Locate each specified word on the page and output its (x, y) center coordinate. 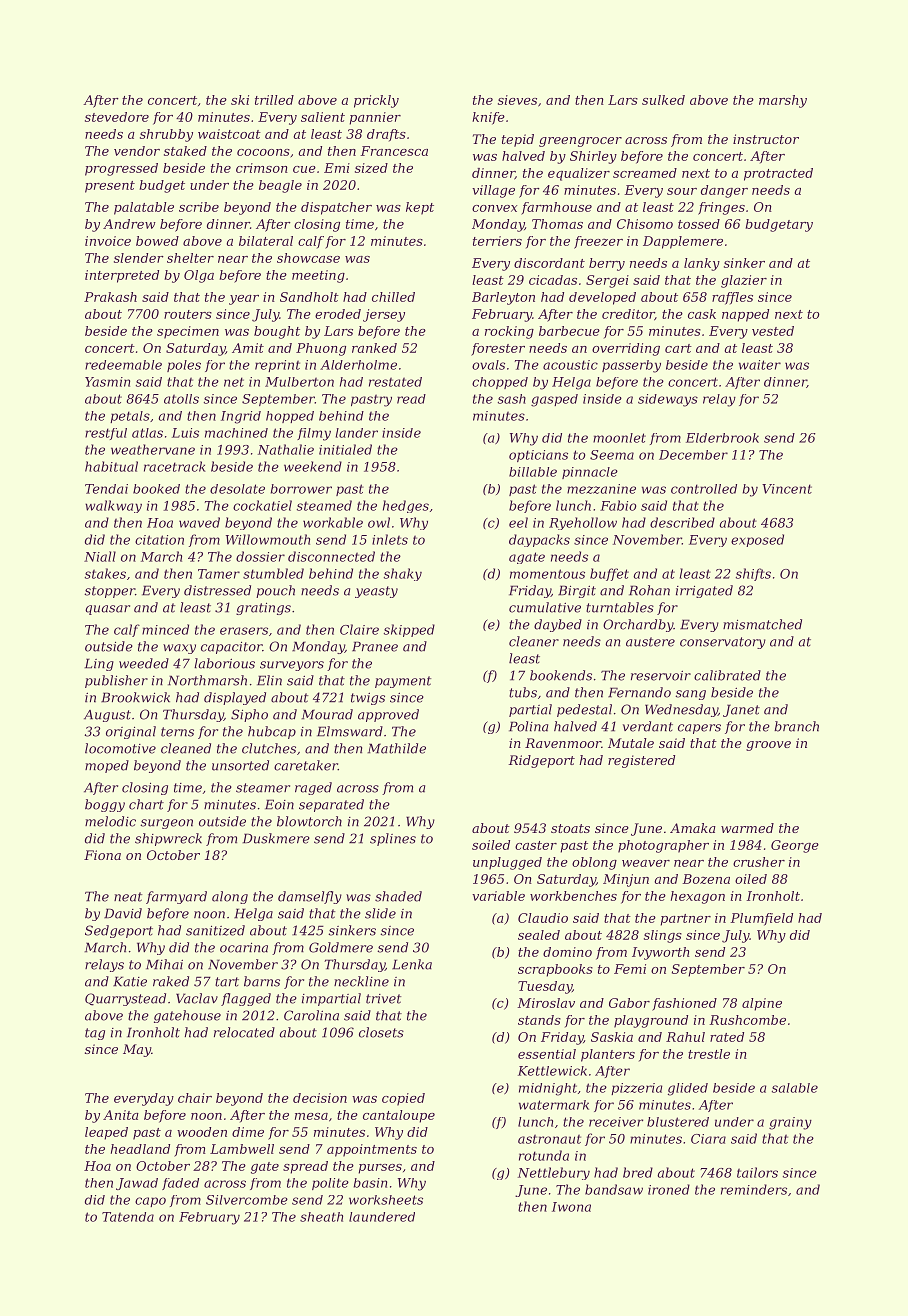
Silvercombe (247, 1200)
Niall (100, 556)
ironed (669, 1189)
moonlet (619, 438)
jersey (384, 315)
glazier (744, 281)
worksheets (386, 1200)
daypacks (539, 540)
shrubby (166, 135)
